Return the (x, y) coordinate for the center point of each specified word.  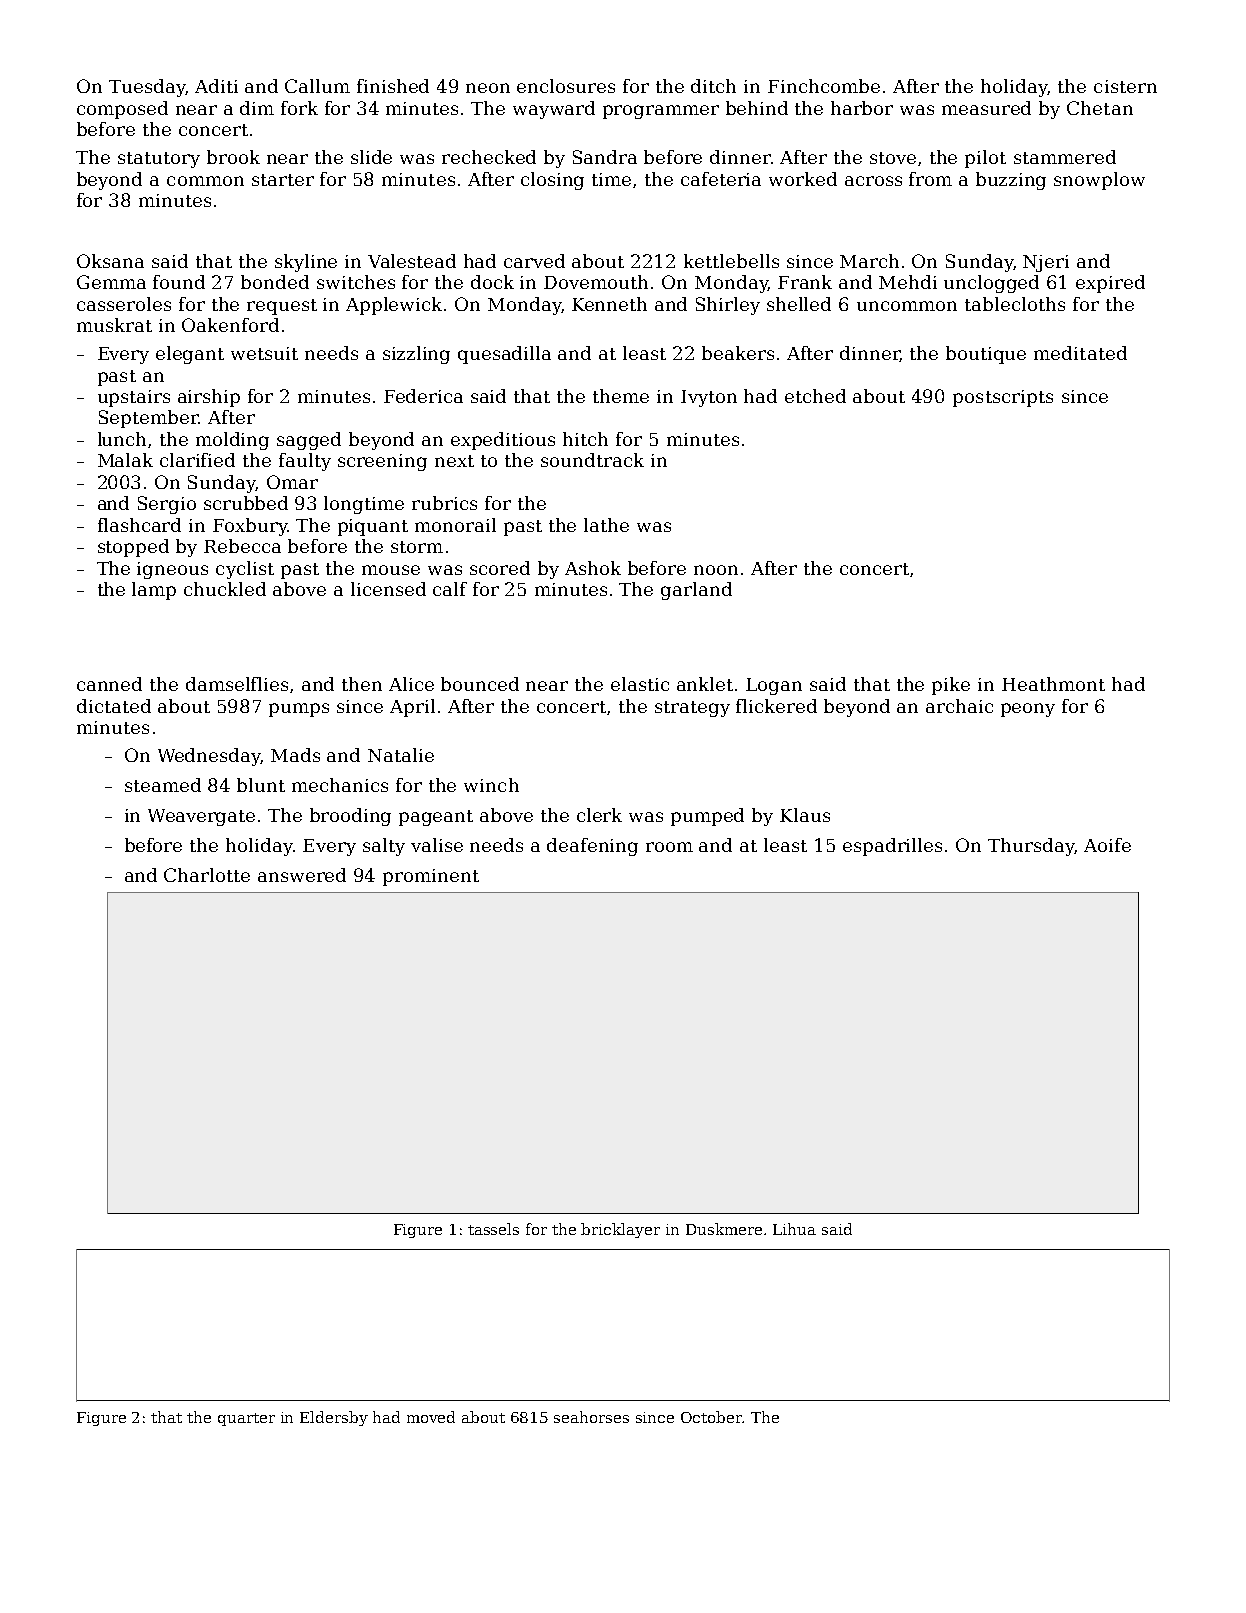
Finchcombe (824, 86)
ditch (713, 86)
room (669, 847)
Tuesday (147, 88)
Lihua (794, 1229)
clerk (599, 815)
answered (302, 875)
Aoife (1107, 845)
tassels (493, 1229)
